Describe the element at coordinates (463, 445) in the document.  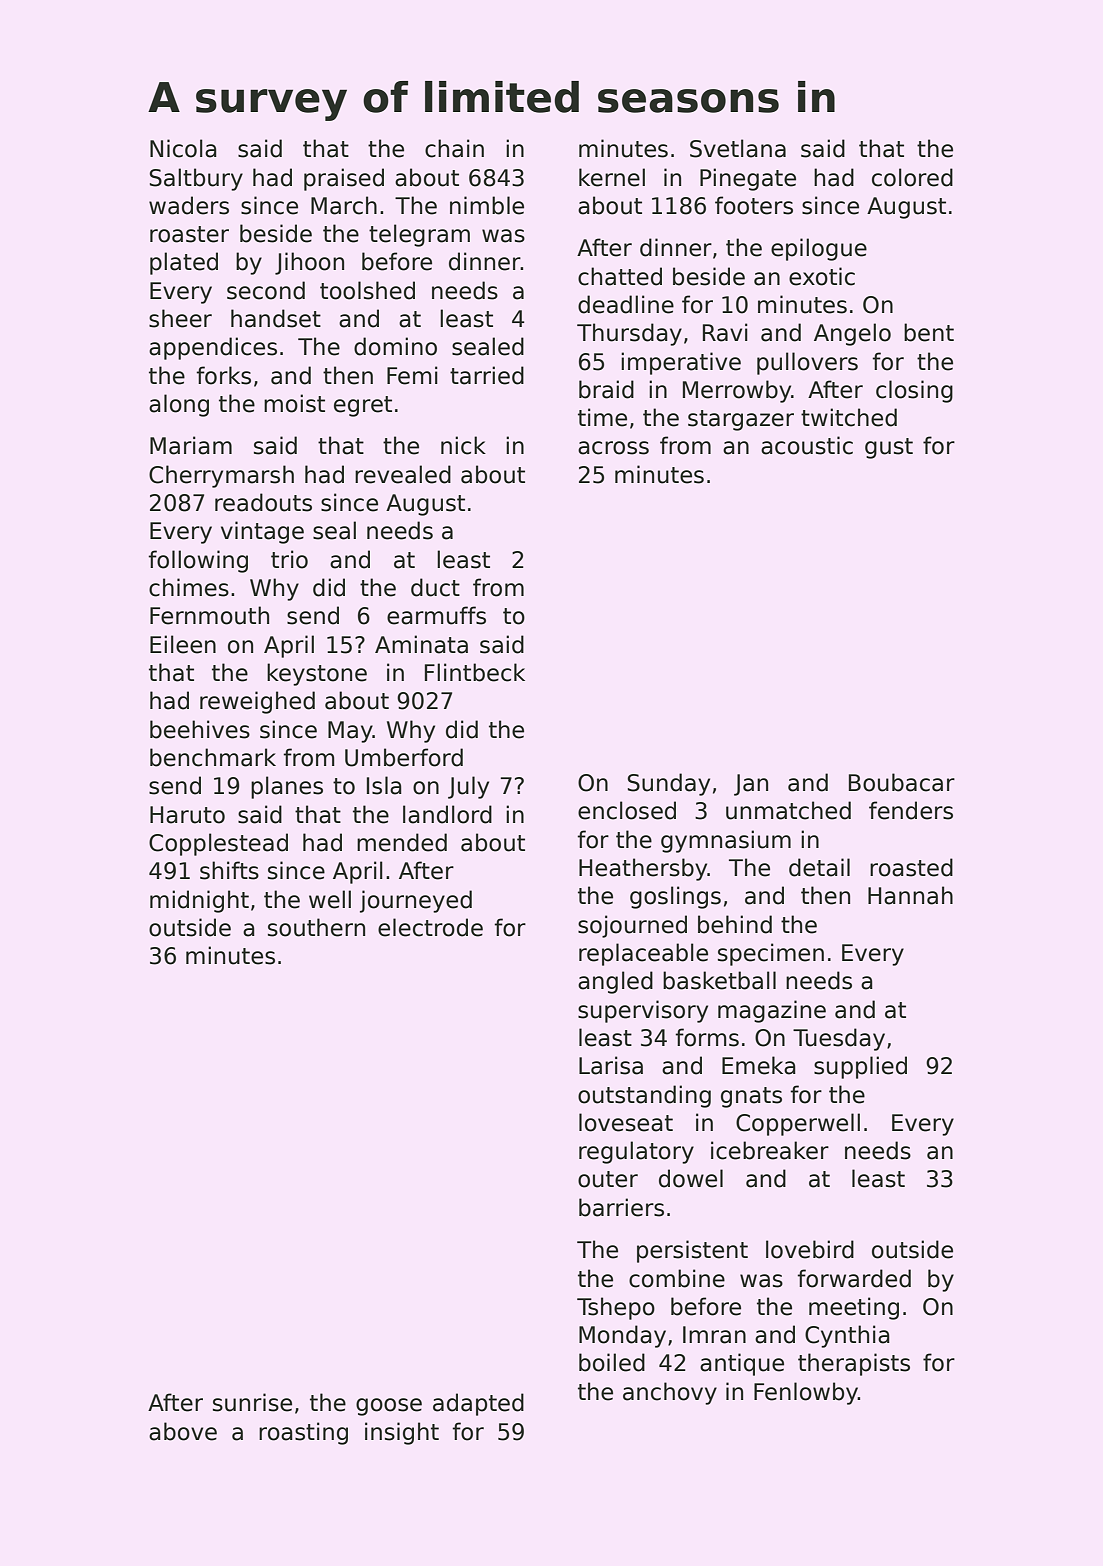
I see `nick` at that location.
